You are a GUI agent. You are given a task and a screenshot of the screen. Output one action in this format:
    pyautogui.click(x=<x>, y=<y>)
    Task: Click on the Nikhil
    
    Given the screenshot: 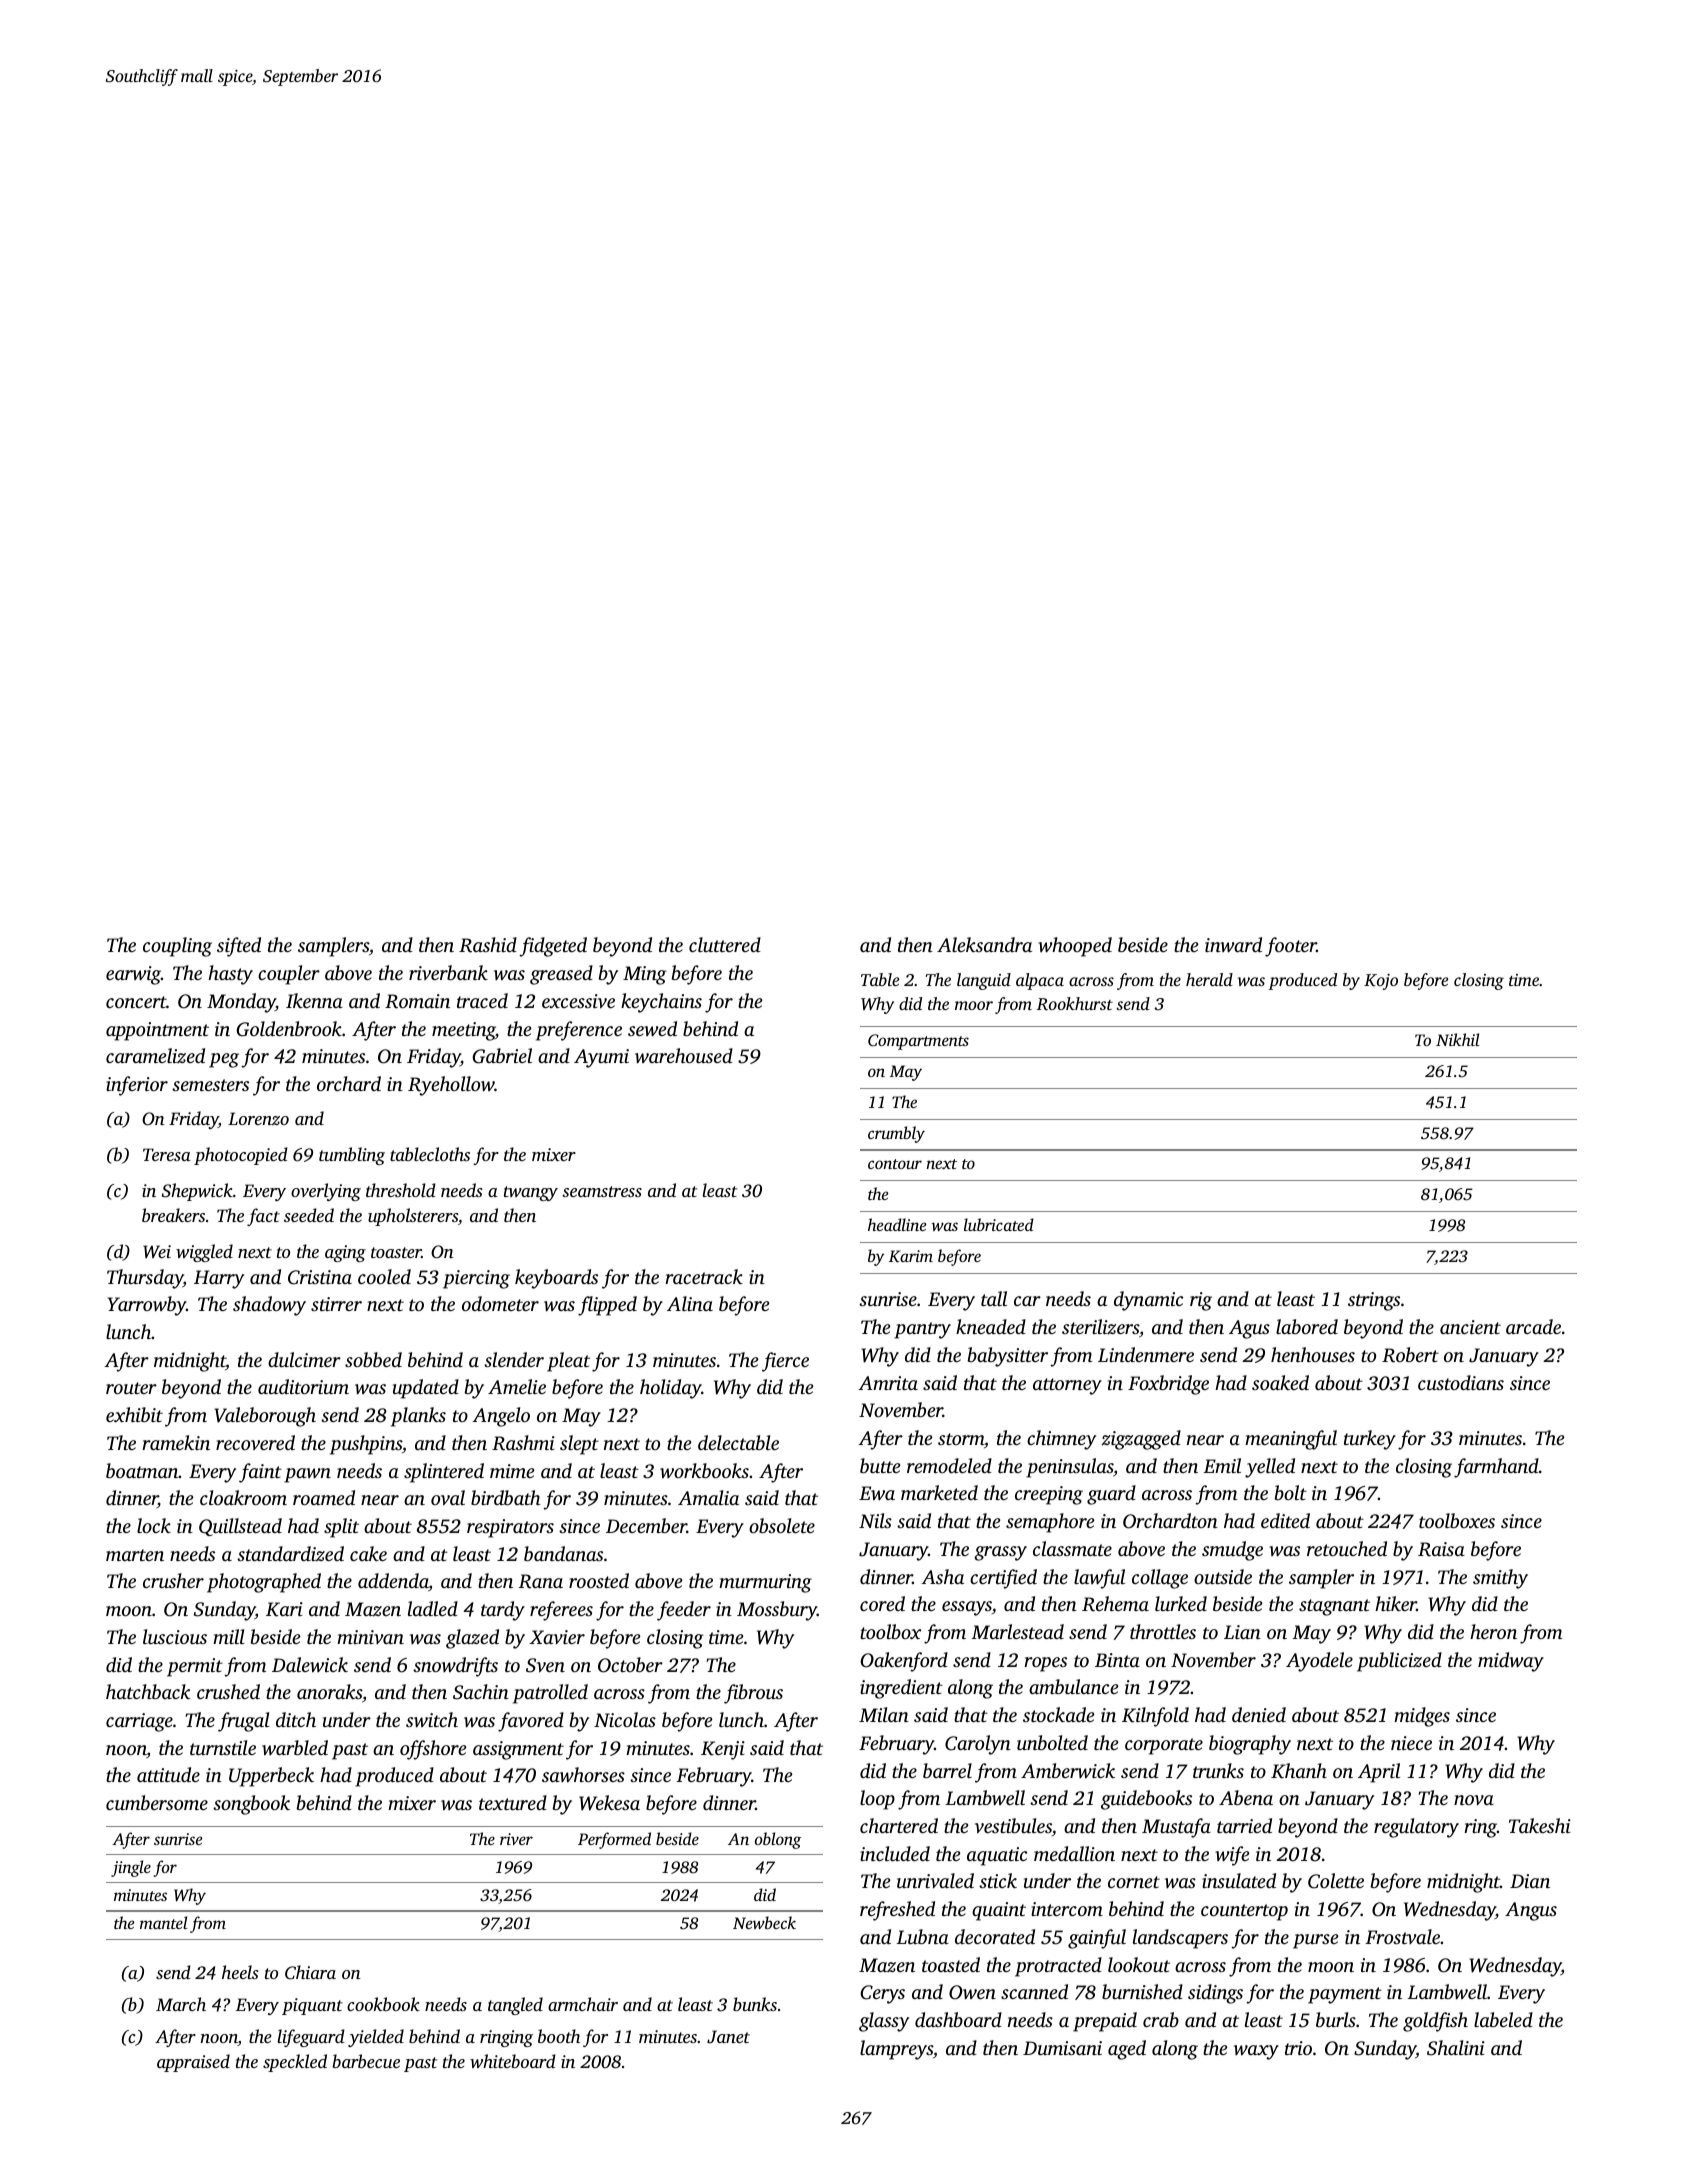 What is the action you would take?
    pyautogui.click(x=1458, y=1039)
